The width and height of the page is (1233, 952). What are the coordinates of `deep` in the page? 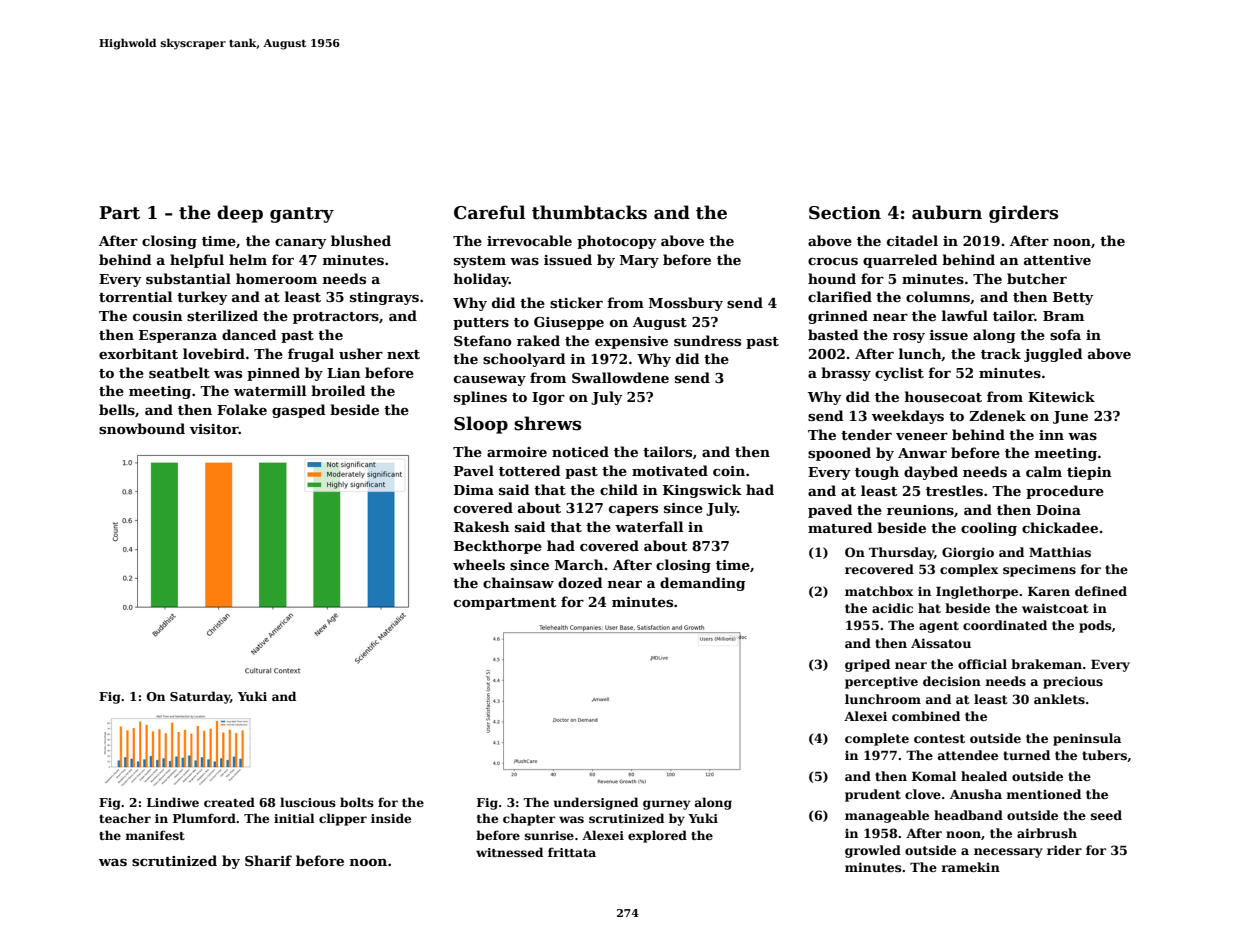 It's located at (240, 214).
